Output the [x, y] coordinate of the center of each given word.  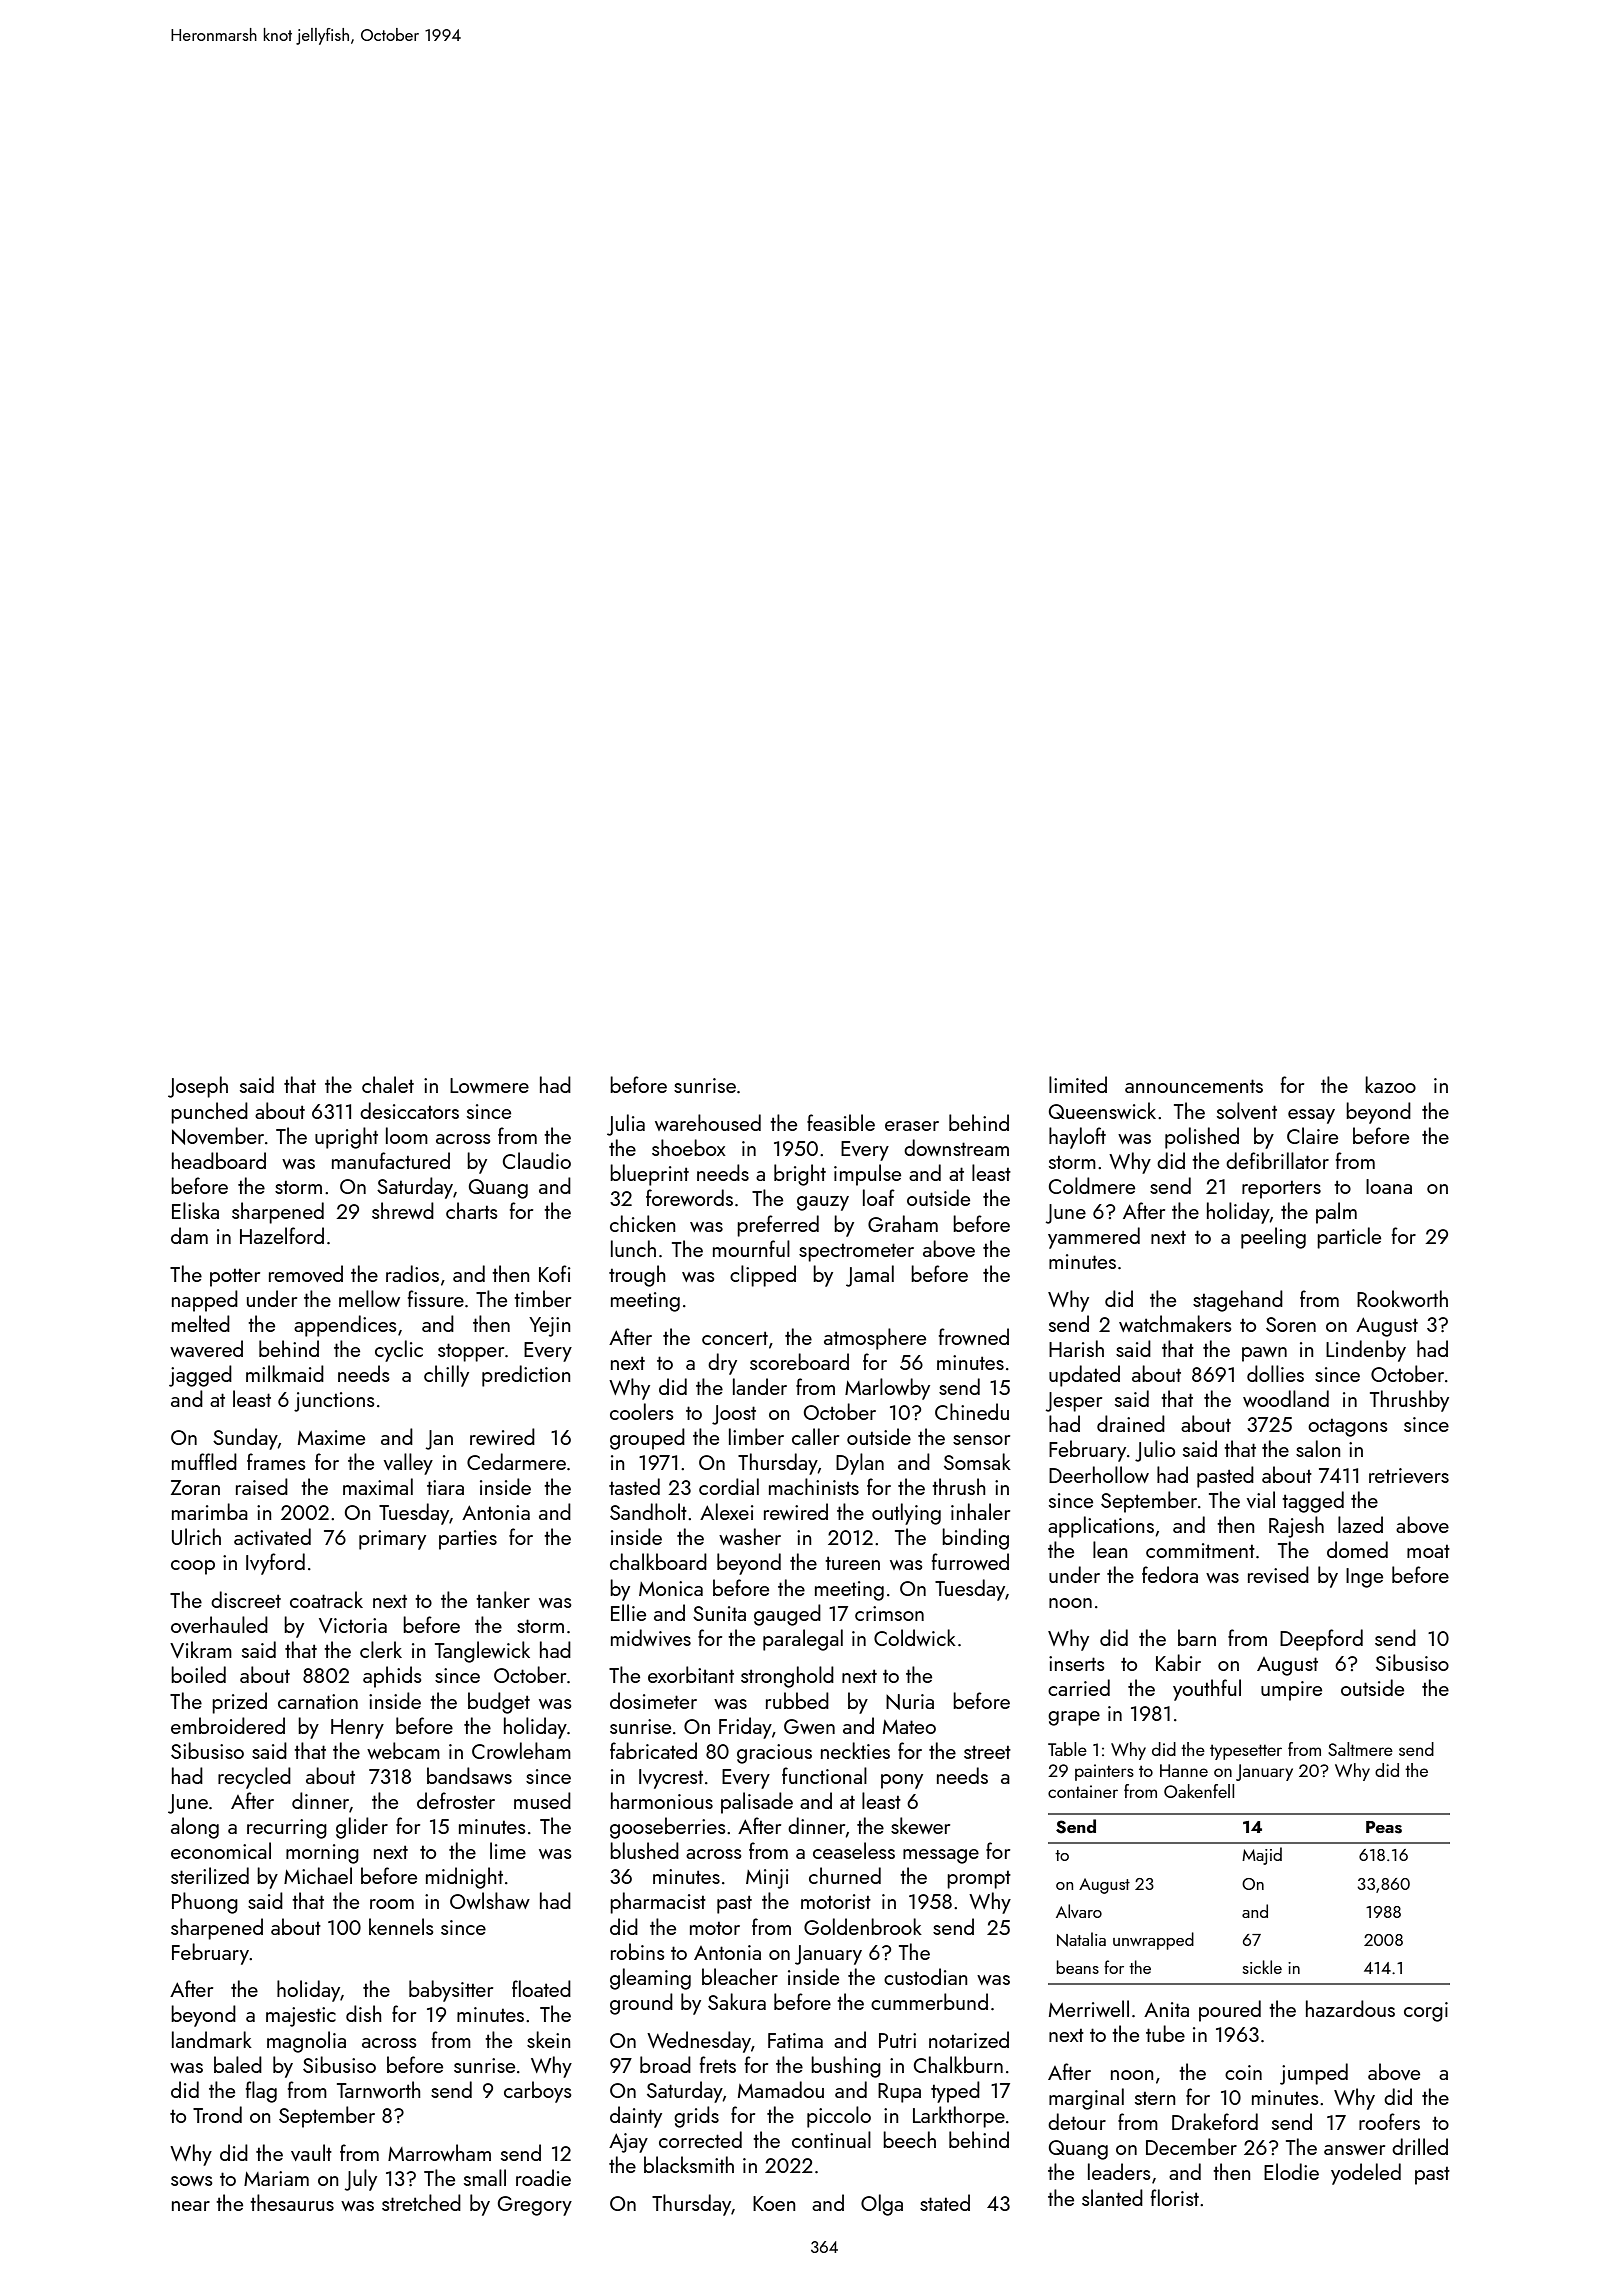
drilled [1420, 2146]
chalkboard [658, 1561]
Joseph [198, 1087]
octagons [1348, 1427]
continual [831, 2139]
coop [193, 1567]
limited [1078, 1084]
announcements [1194, 1086]
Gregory [535, 2206]
